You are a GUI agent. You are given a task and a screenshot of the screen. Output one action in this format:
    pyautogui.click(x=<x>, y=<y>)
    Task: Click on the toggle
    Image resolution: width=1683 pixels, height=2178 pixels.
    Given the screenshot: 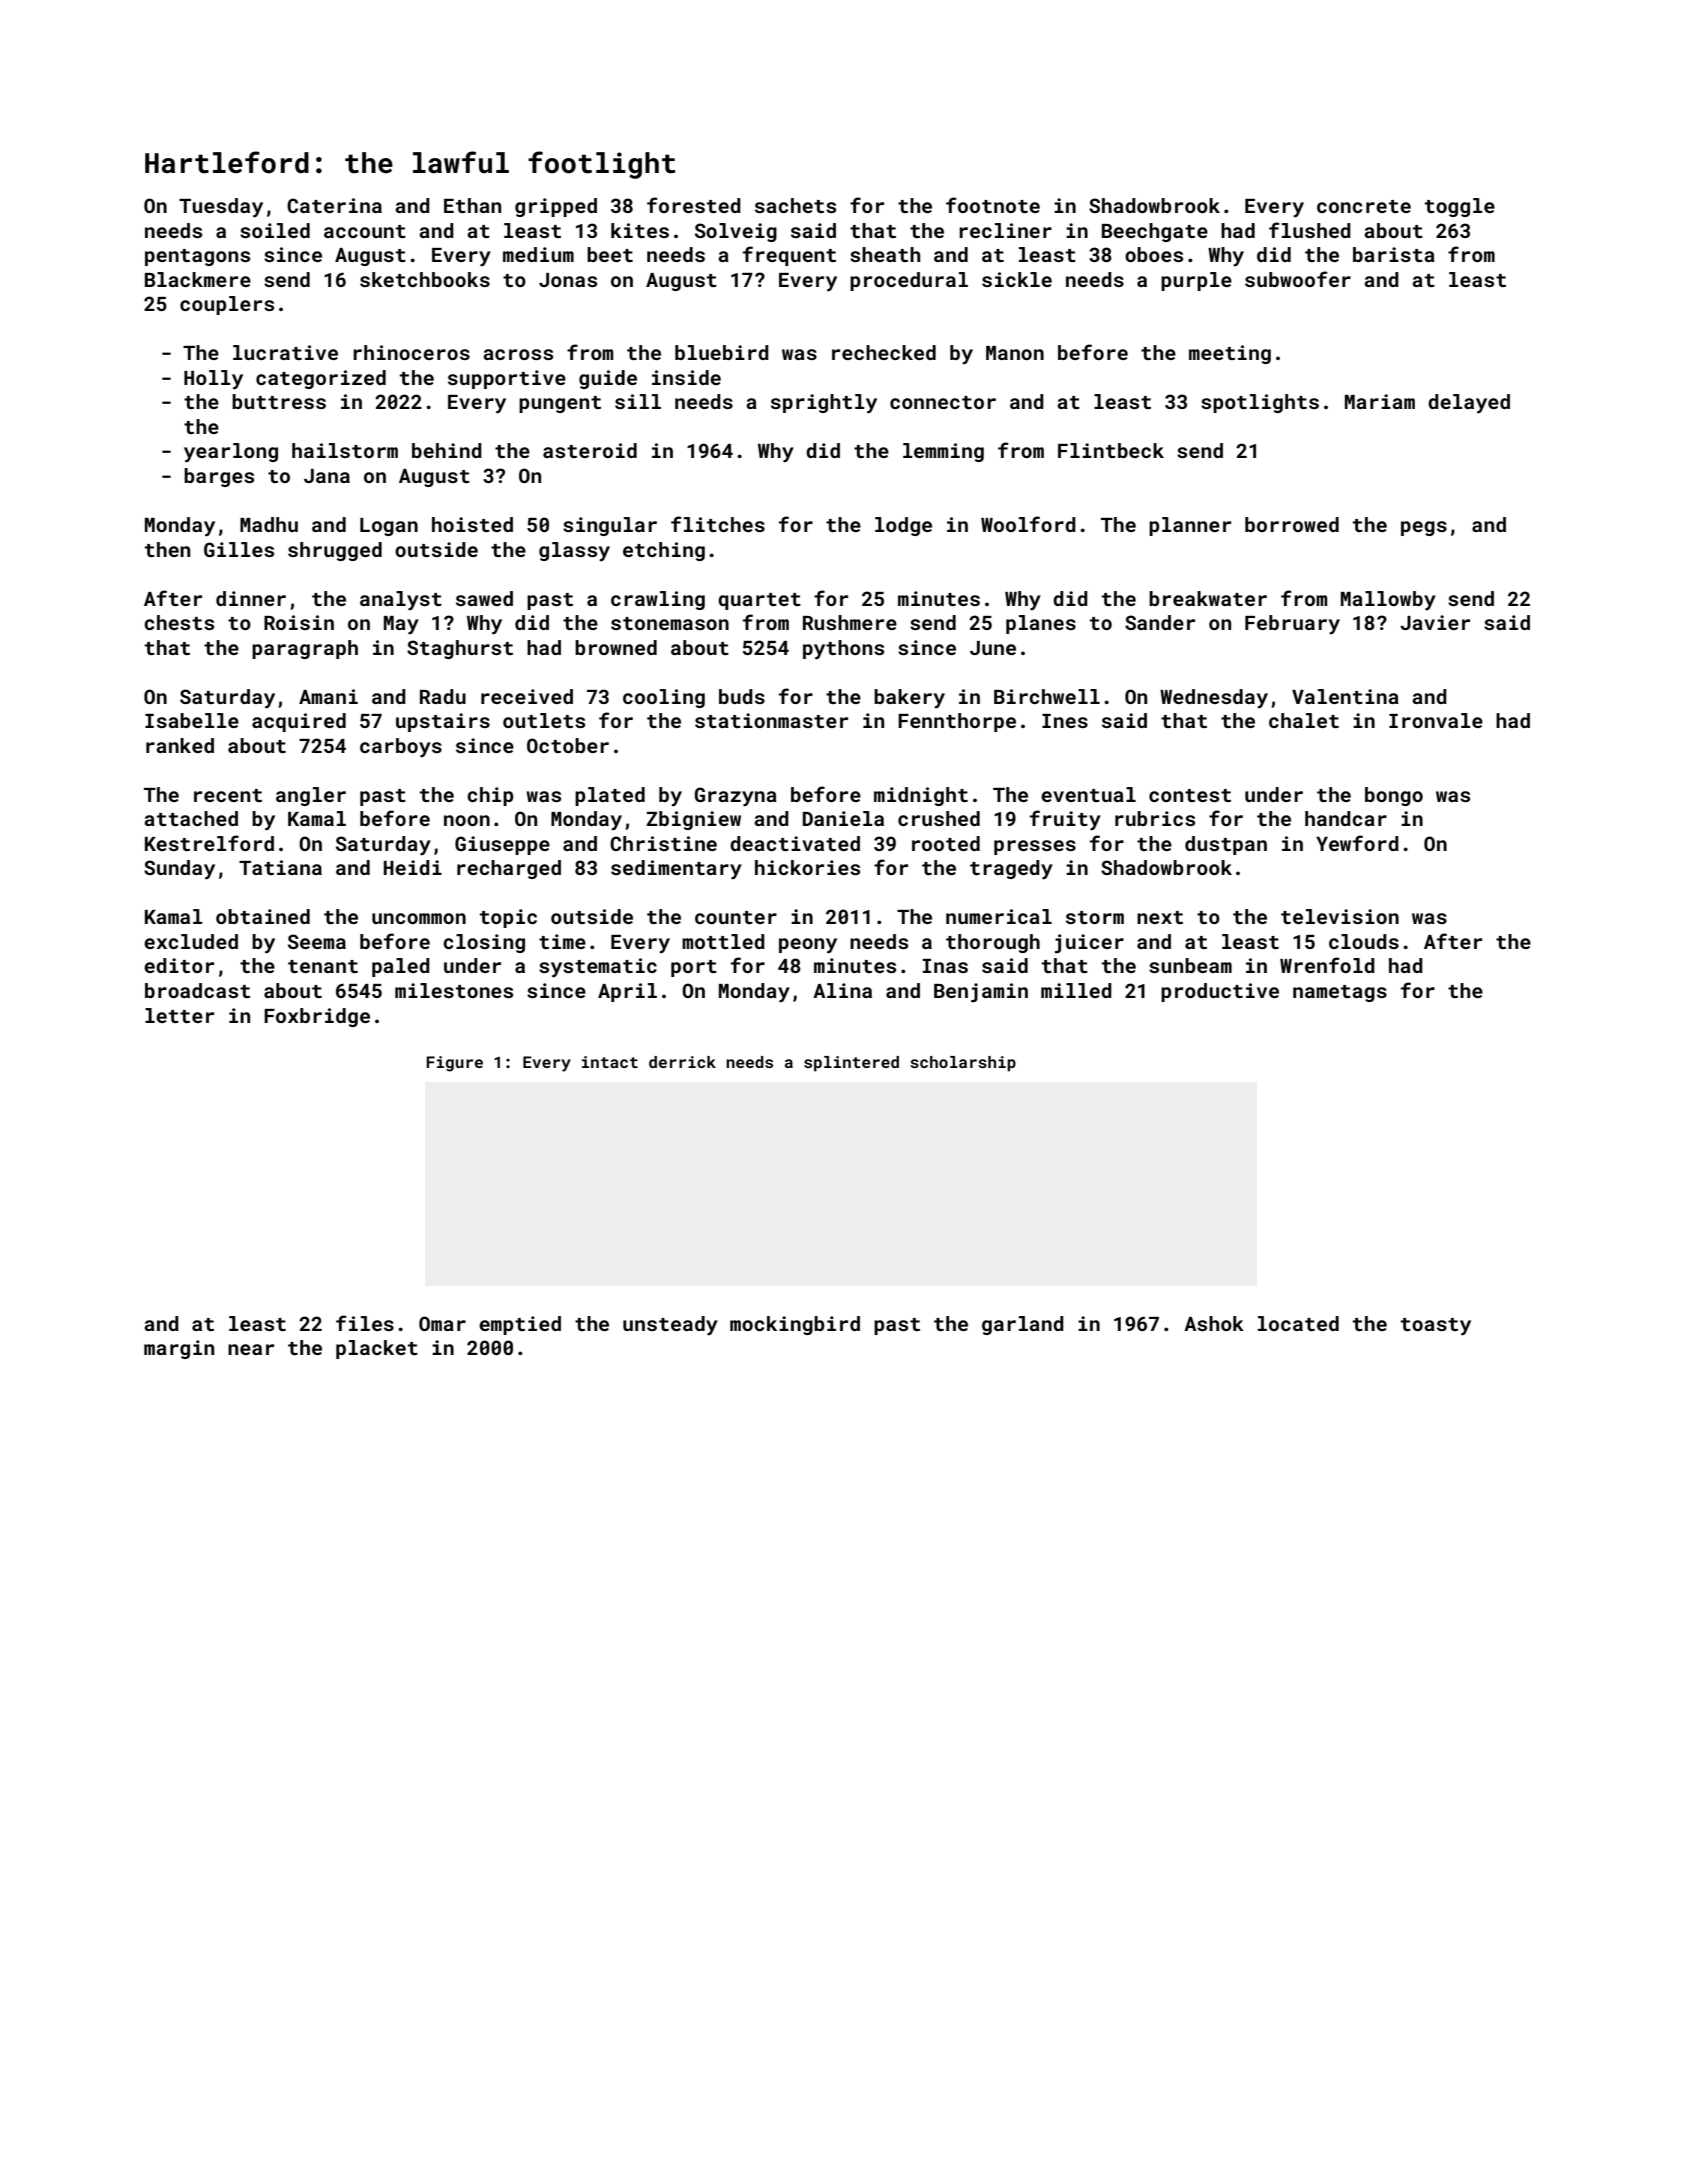 What is the action you would take?
    pyautogui.click(x=1460, y=207)
